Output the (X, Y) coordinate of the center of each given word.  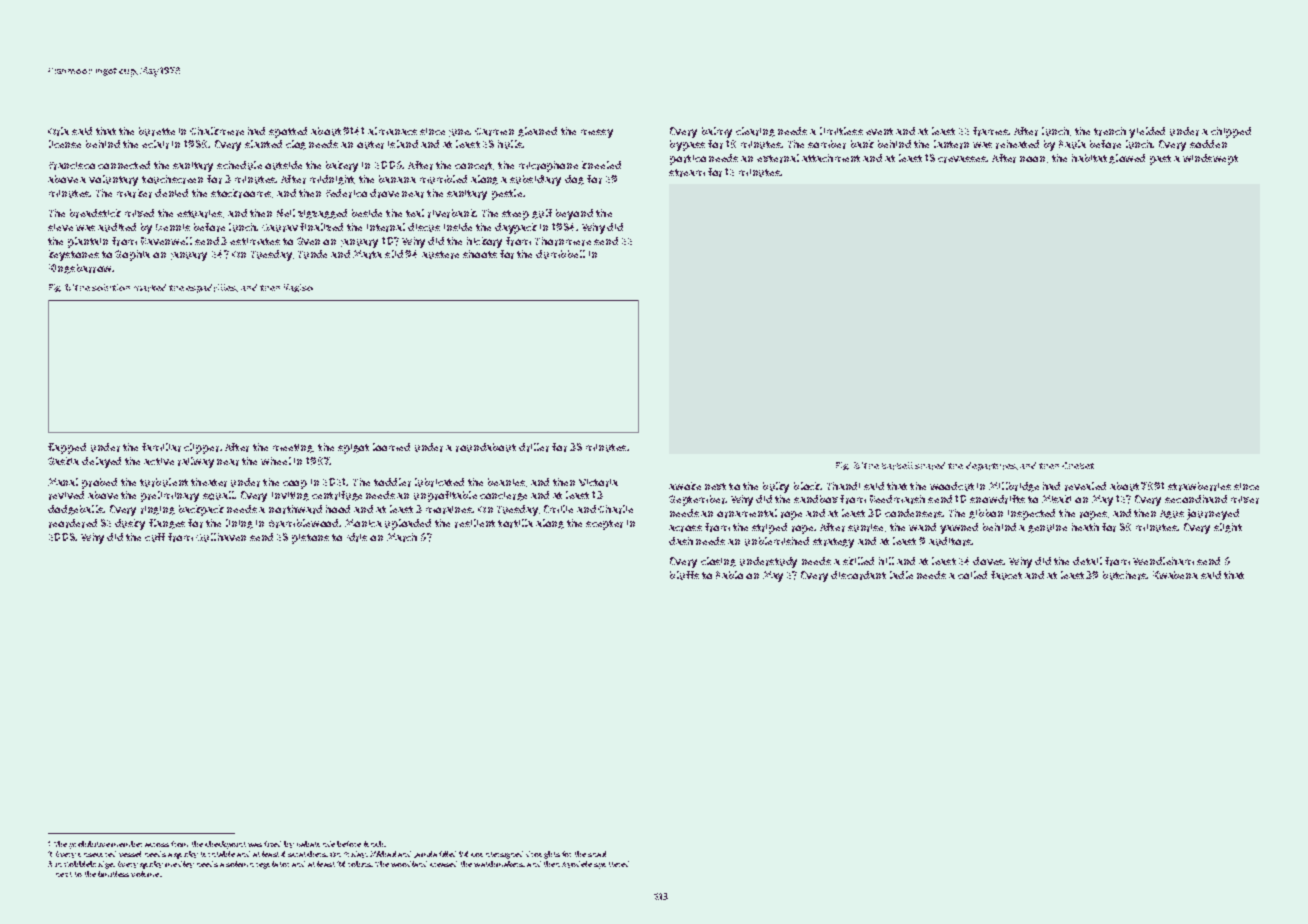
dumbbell (560, 254)
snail (597, 854)
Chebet (1078, 465)
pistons (310, 539)
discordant (858, 575)
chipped (1231, 132)
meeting (293, 448)
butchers (1125, 575)
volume (145, 874)
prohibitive (89, 845)
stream (687, 173)
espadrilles (211, 288)
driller (534, 447)
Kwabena (1175, 575)
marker (134, 193)
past (1160, 160)
